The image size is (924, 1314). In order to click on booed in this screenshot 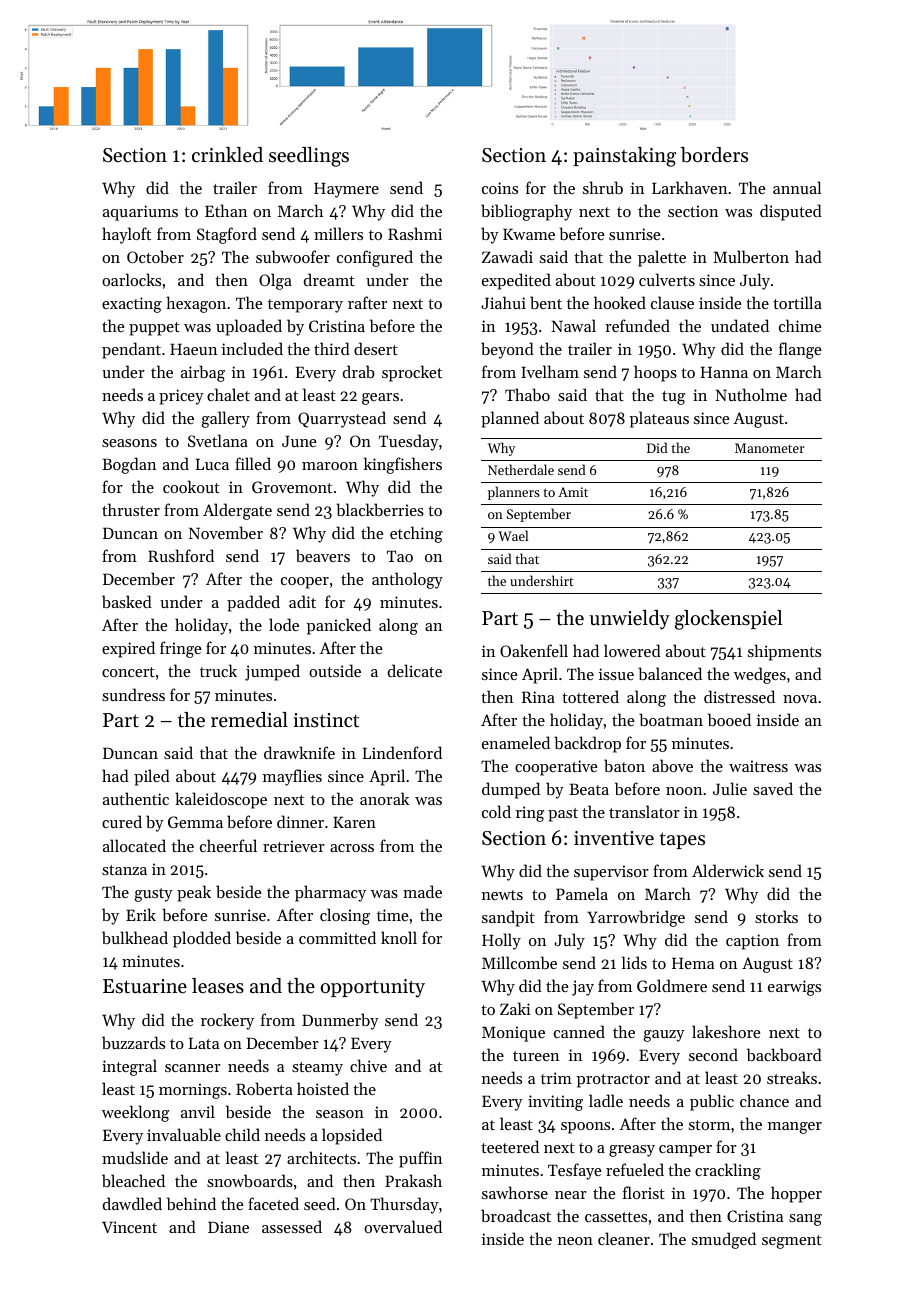, I will do `click(729, 719)`.
